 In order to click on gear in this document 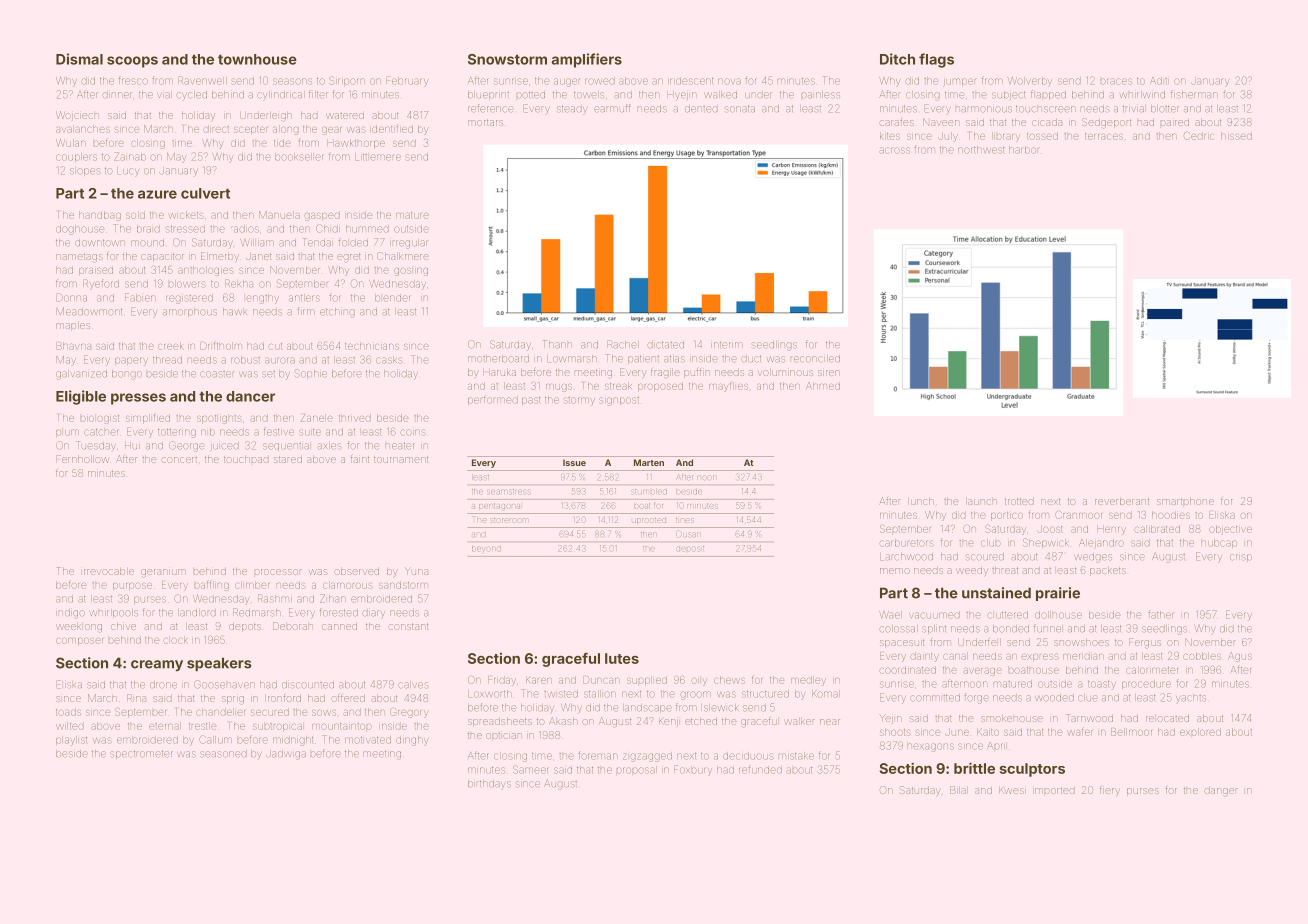, I will do `click(332, 131)`.
